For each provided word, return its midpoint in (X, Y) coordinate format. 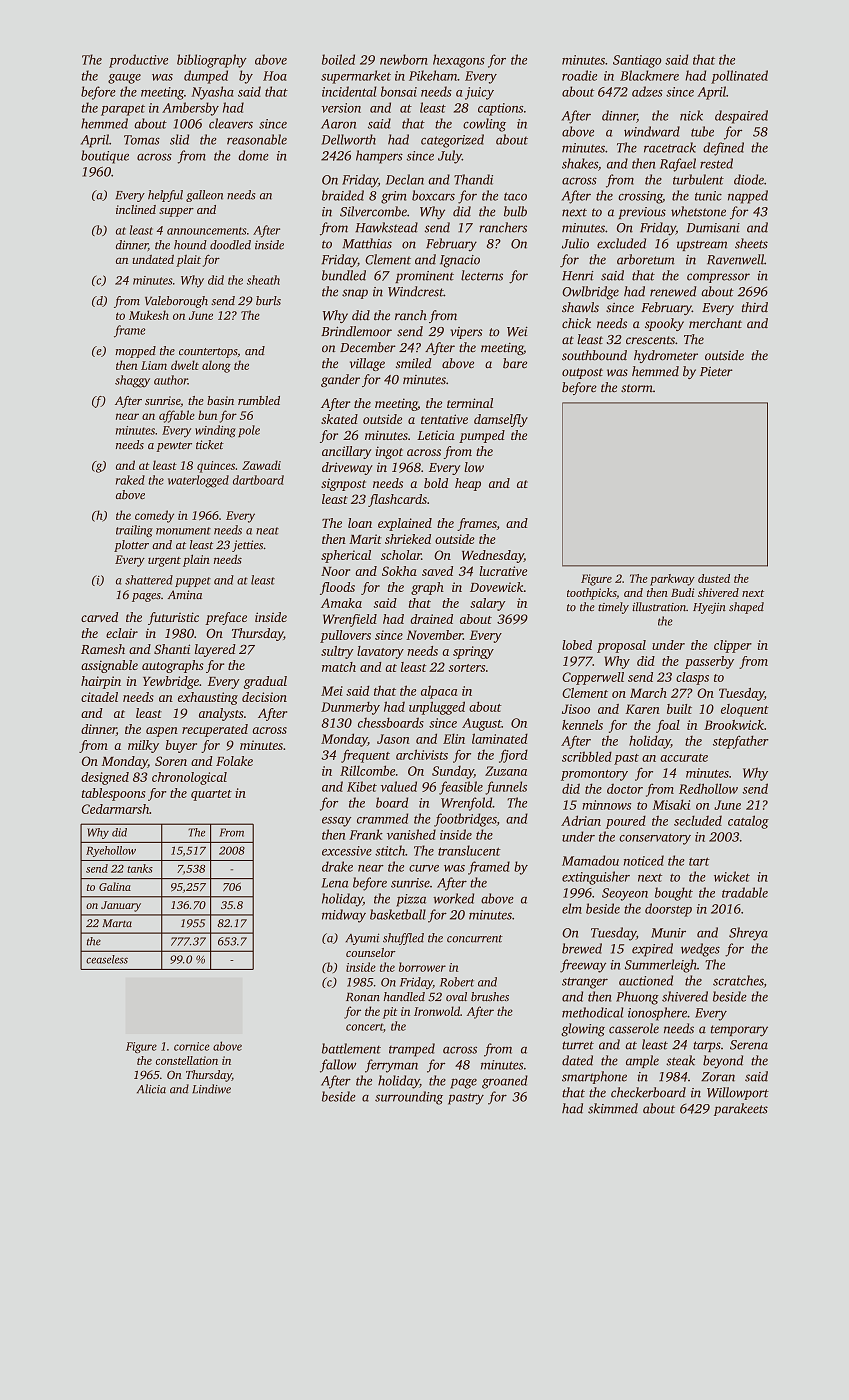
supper (176, 212)
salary (487, 604)
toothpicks (591, 594)
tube (702, 131)
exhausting (208, 698)
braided (343, 195)
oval (456, 997)
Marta (117, 923)
